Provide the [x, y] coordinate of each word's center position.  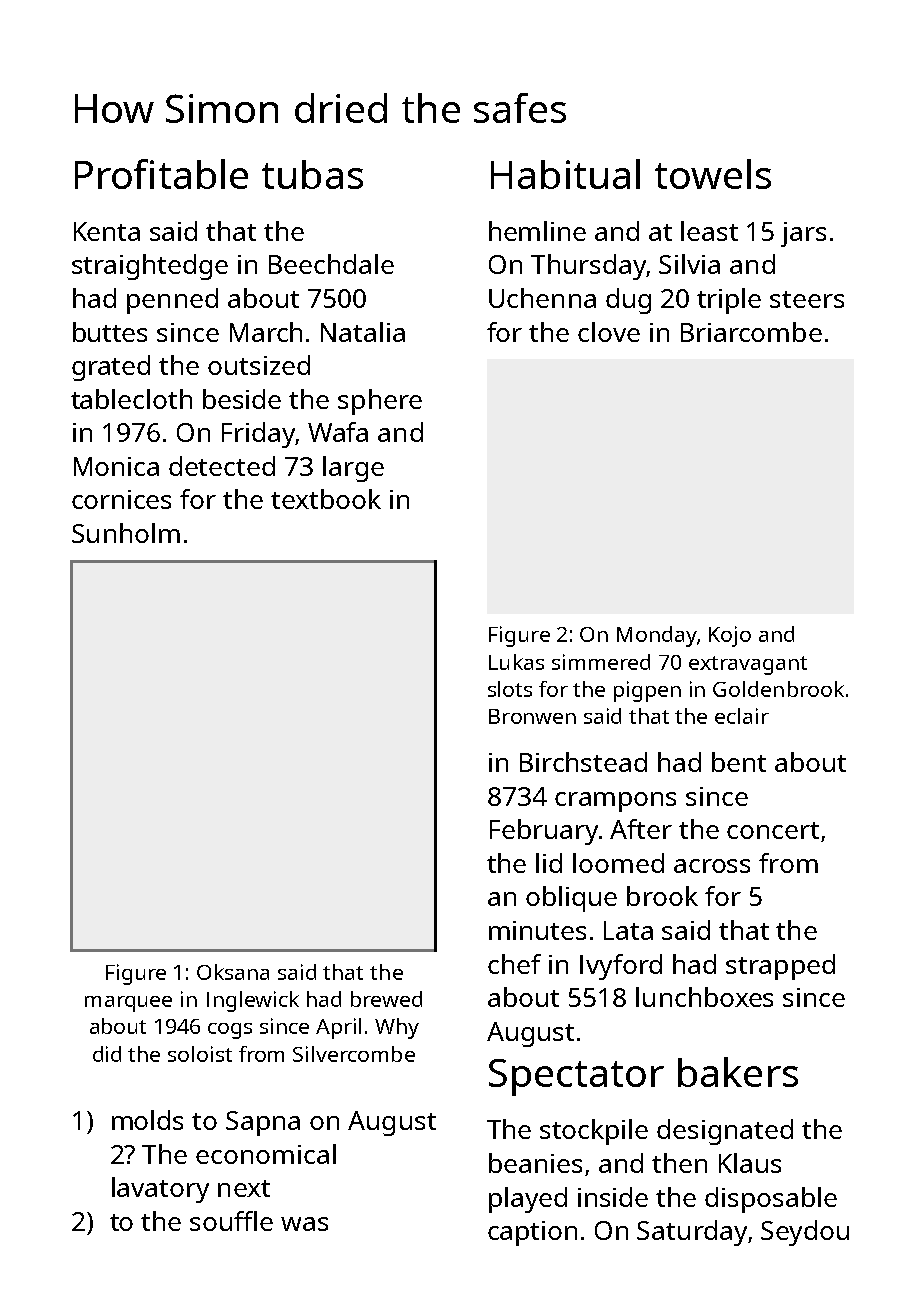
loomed [618, 863]
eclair [742, 716]
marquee [128, 1004]
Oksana [233, 972]
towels [713, 174]
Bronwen [532, 716]
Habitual [565, 174]
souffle [231, 1221]
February [544, 832]
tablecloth [131, 399]
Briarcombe [751, 332]
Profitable [161, 174]
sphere [380, 402]
